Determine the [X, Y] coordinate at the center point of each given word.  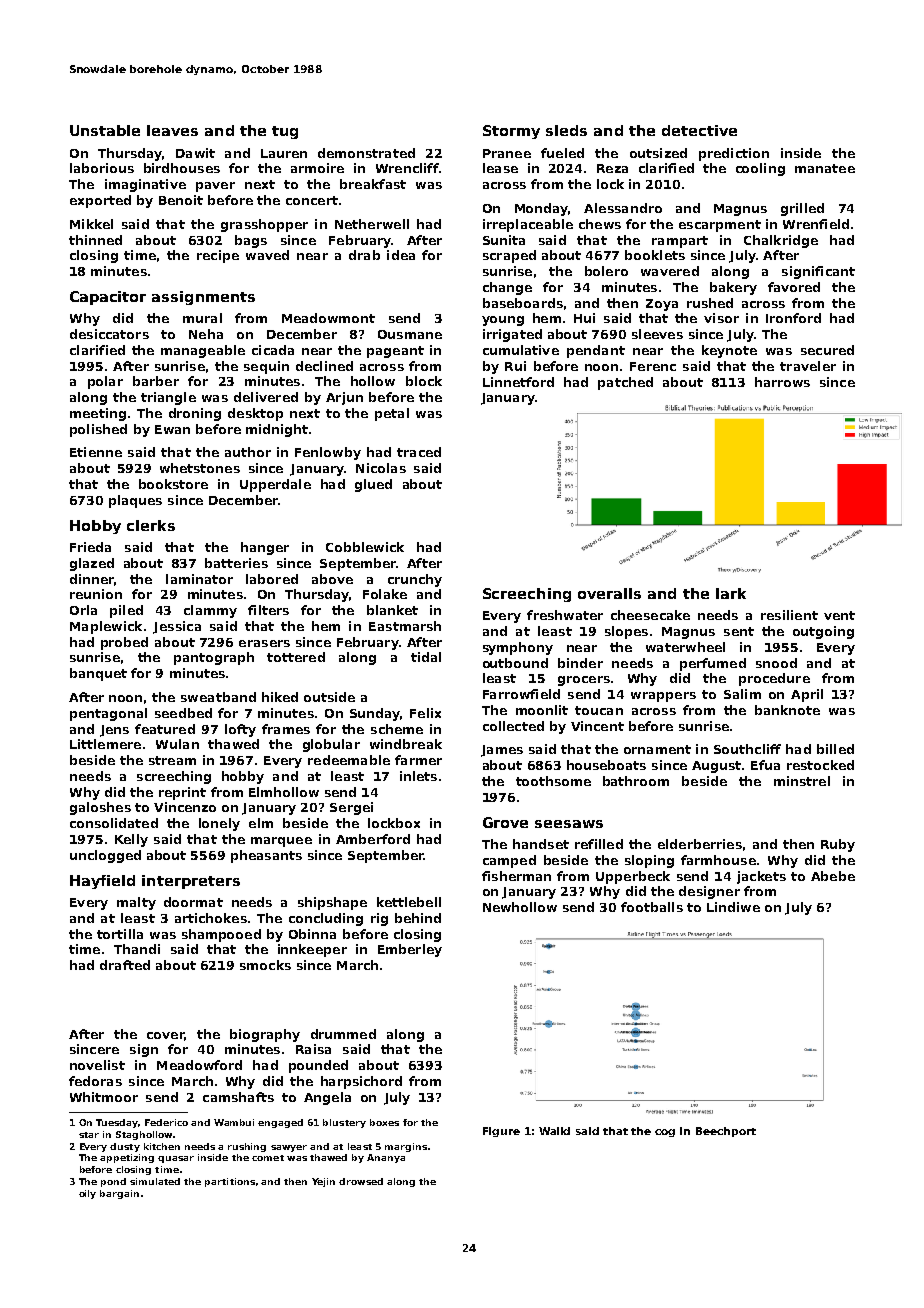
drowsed [361, 1181]
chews [600, 224]
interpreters [191, 882]
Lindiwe [733, 907]
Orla [83, 610]
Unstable [105, 130]
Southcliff [747, 749]
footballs [652, 907]
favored [794, 287]
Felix [425, 713]
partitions [230, 1182]
